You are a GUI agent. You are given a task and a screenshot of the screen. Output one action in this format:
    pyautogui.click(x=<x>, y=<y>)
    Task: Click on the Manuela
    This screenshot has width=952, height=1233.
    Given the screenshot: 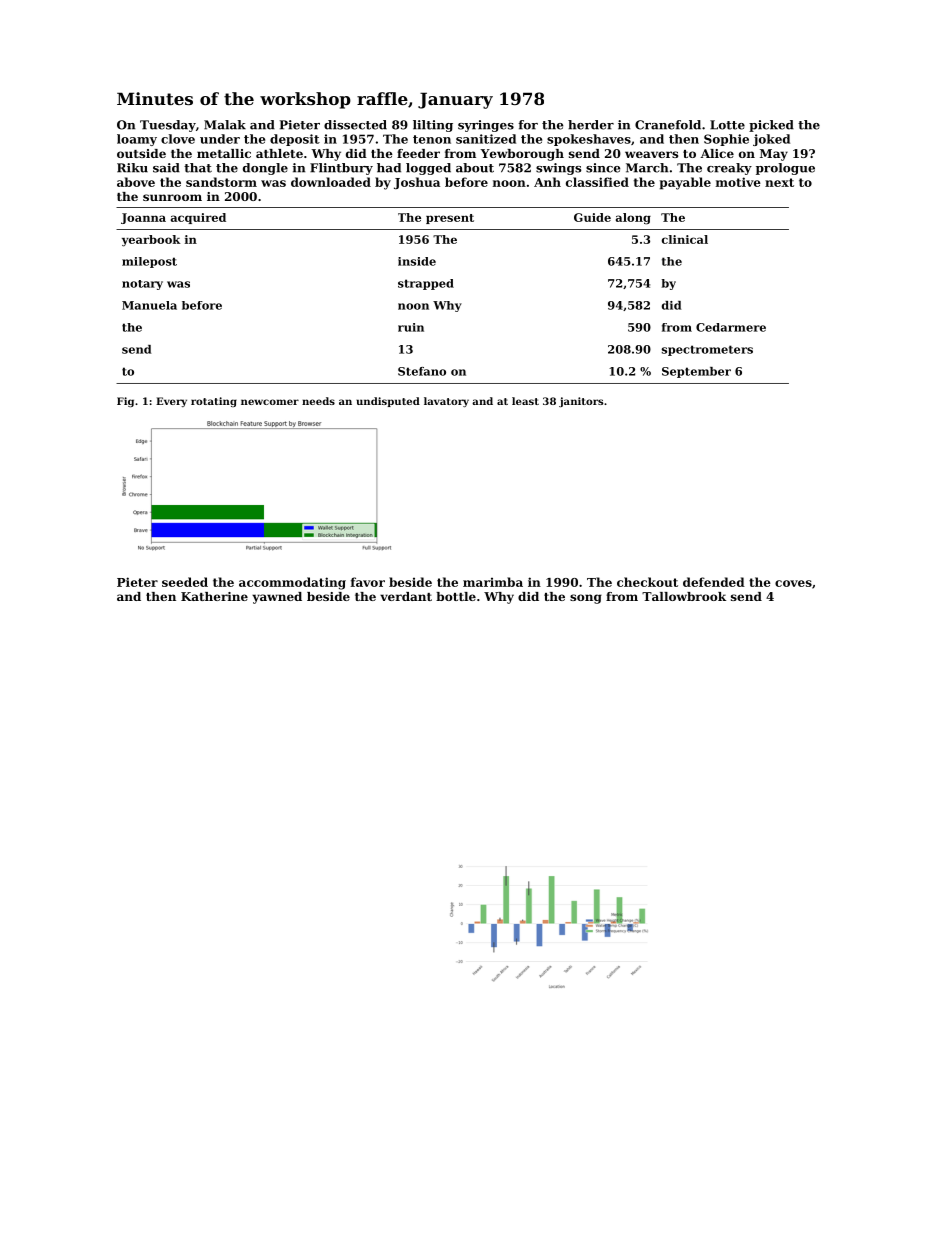 What is the action you would take?
    pyautogui.click(x=149, y=305)
